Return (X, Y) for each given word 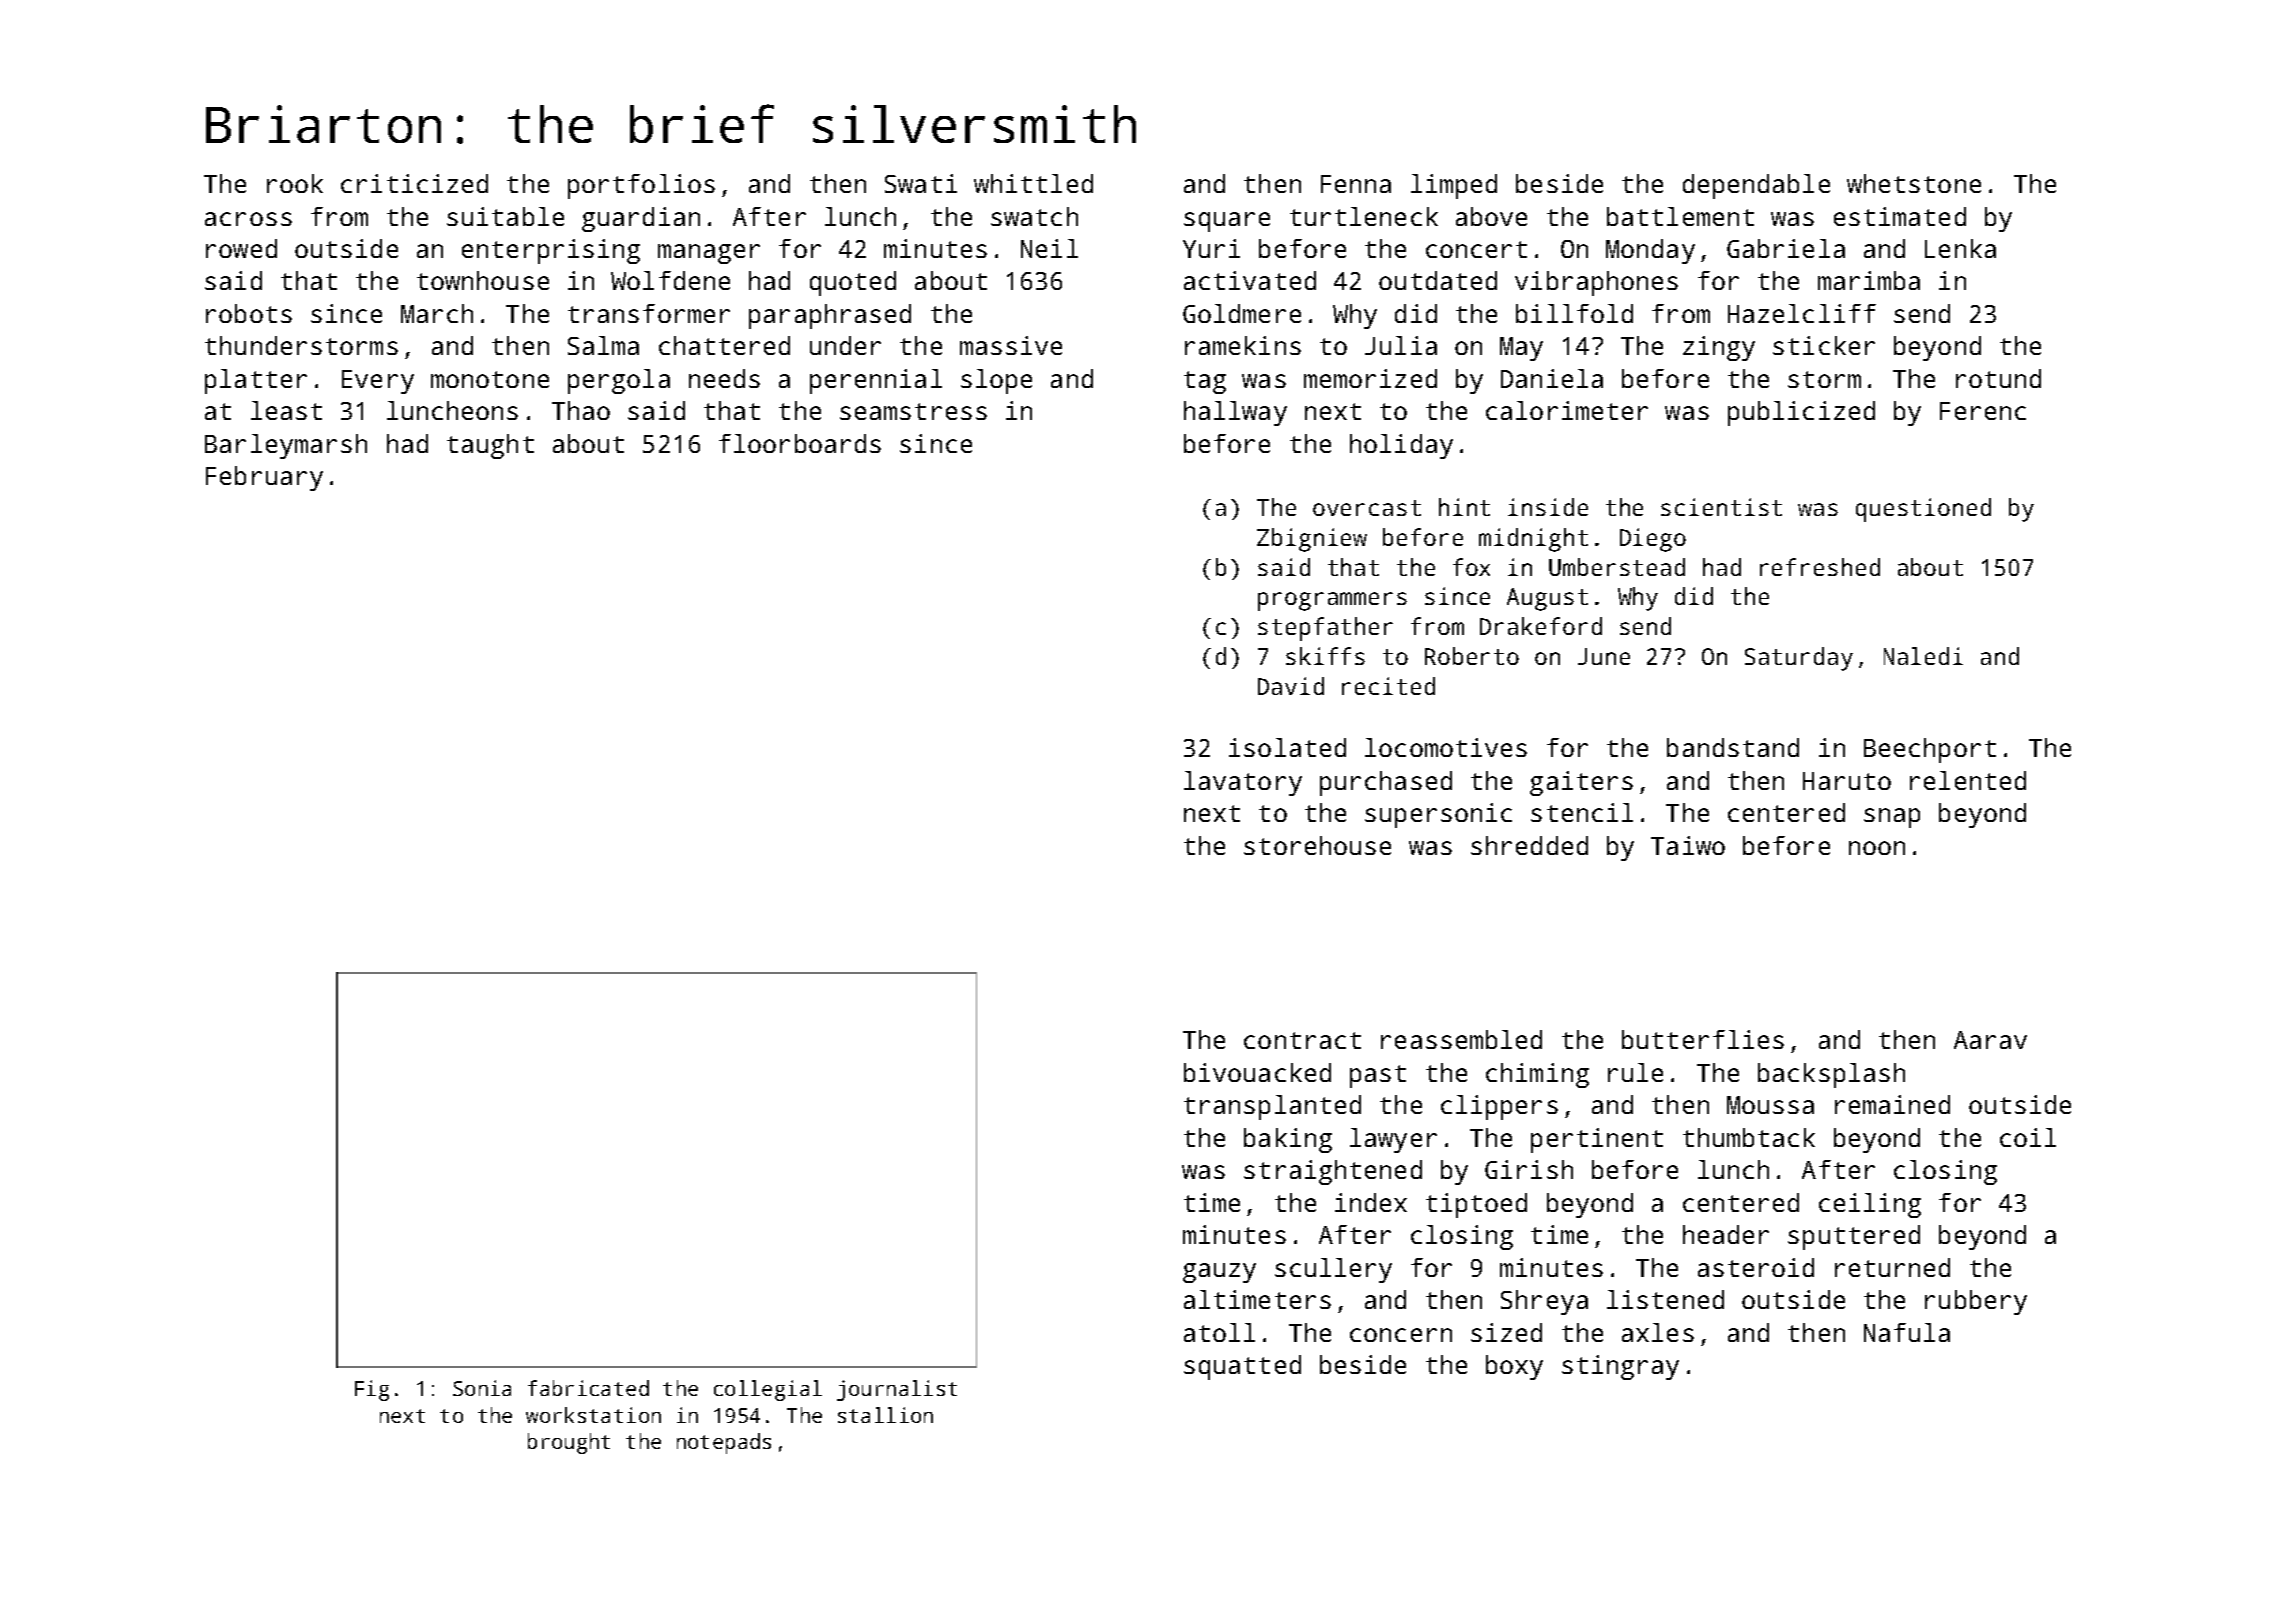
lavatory (1243, 783)
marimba (1869, 280)
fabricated (588, 1388)
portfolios (641, 186)
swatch (1034, 216)
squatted (1242, 1367)
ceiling (1870, 1205)
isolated (1287, 747)
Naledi (1923, 656)
